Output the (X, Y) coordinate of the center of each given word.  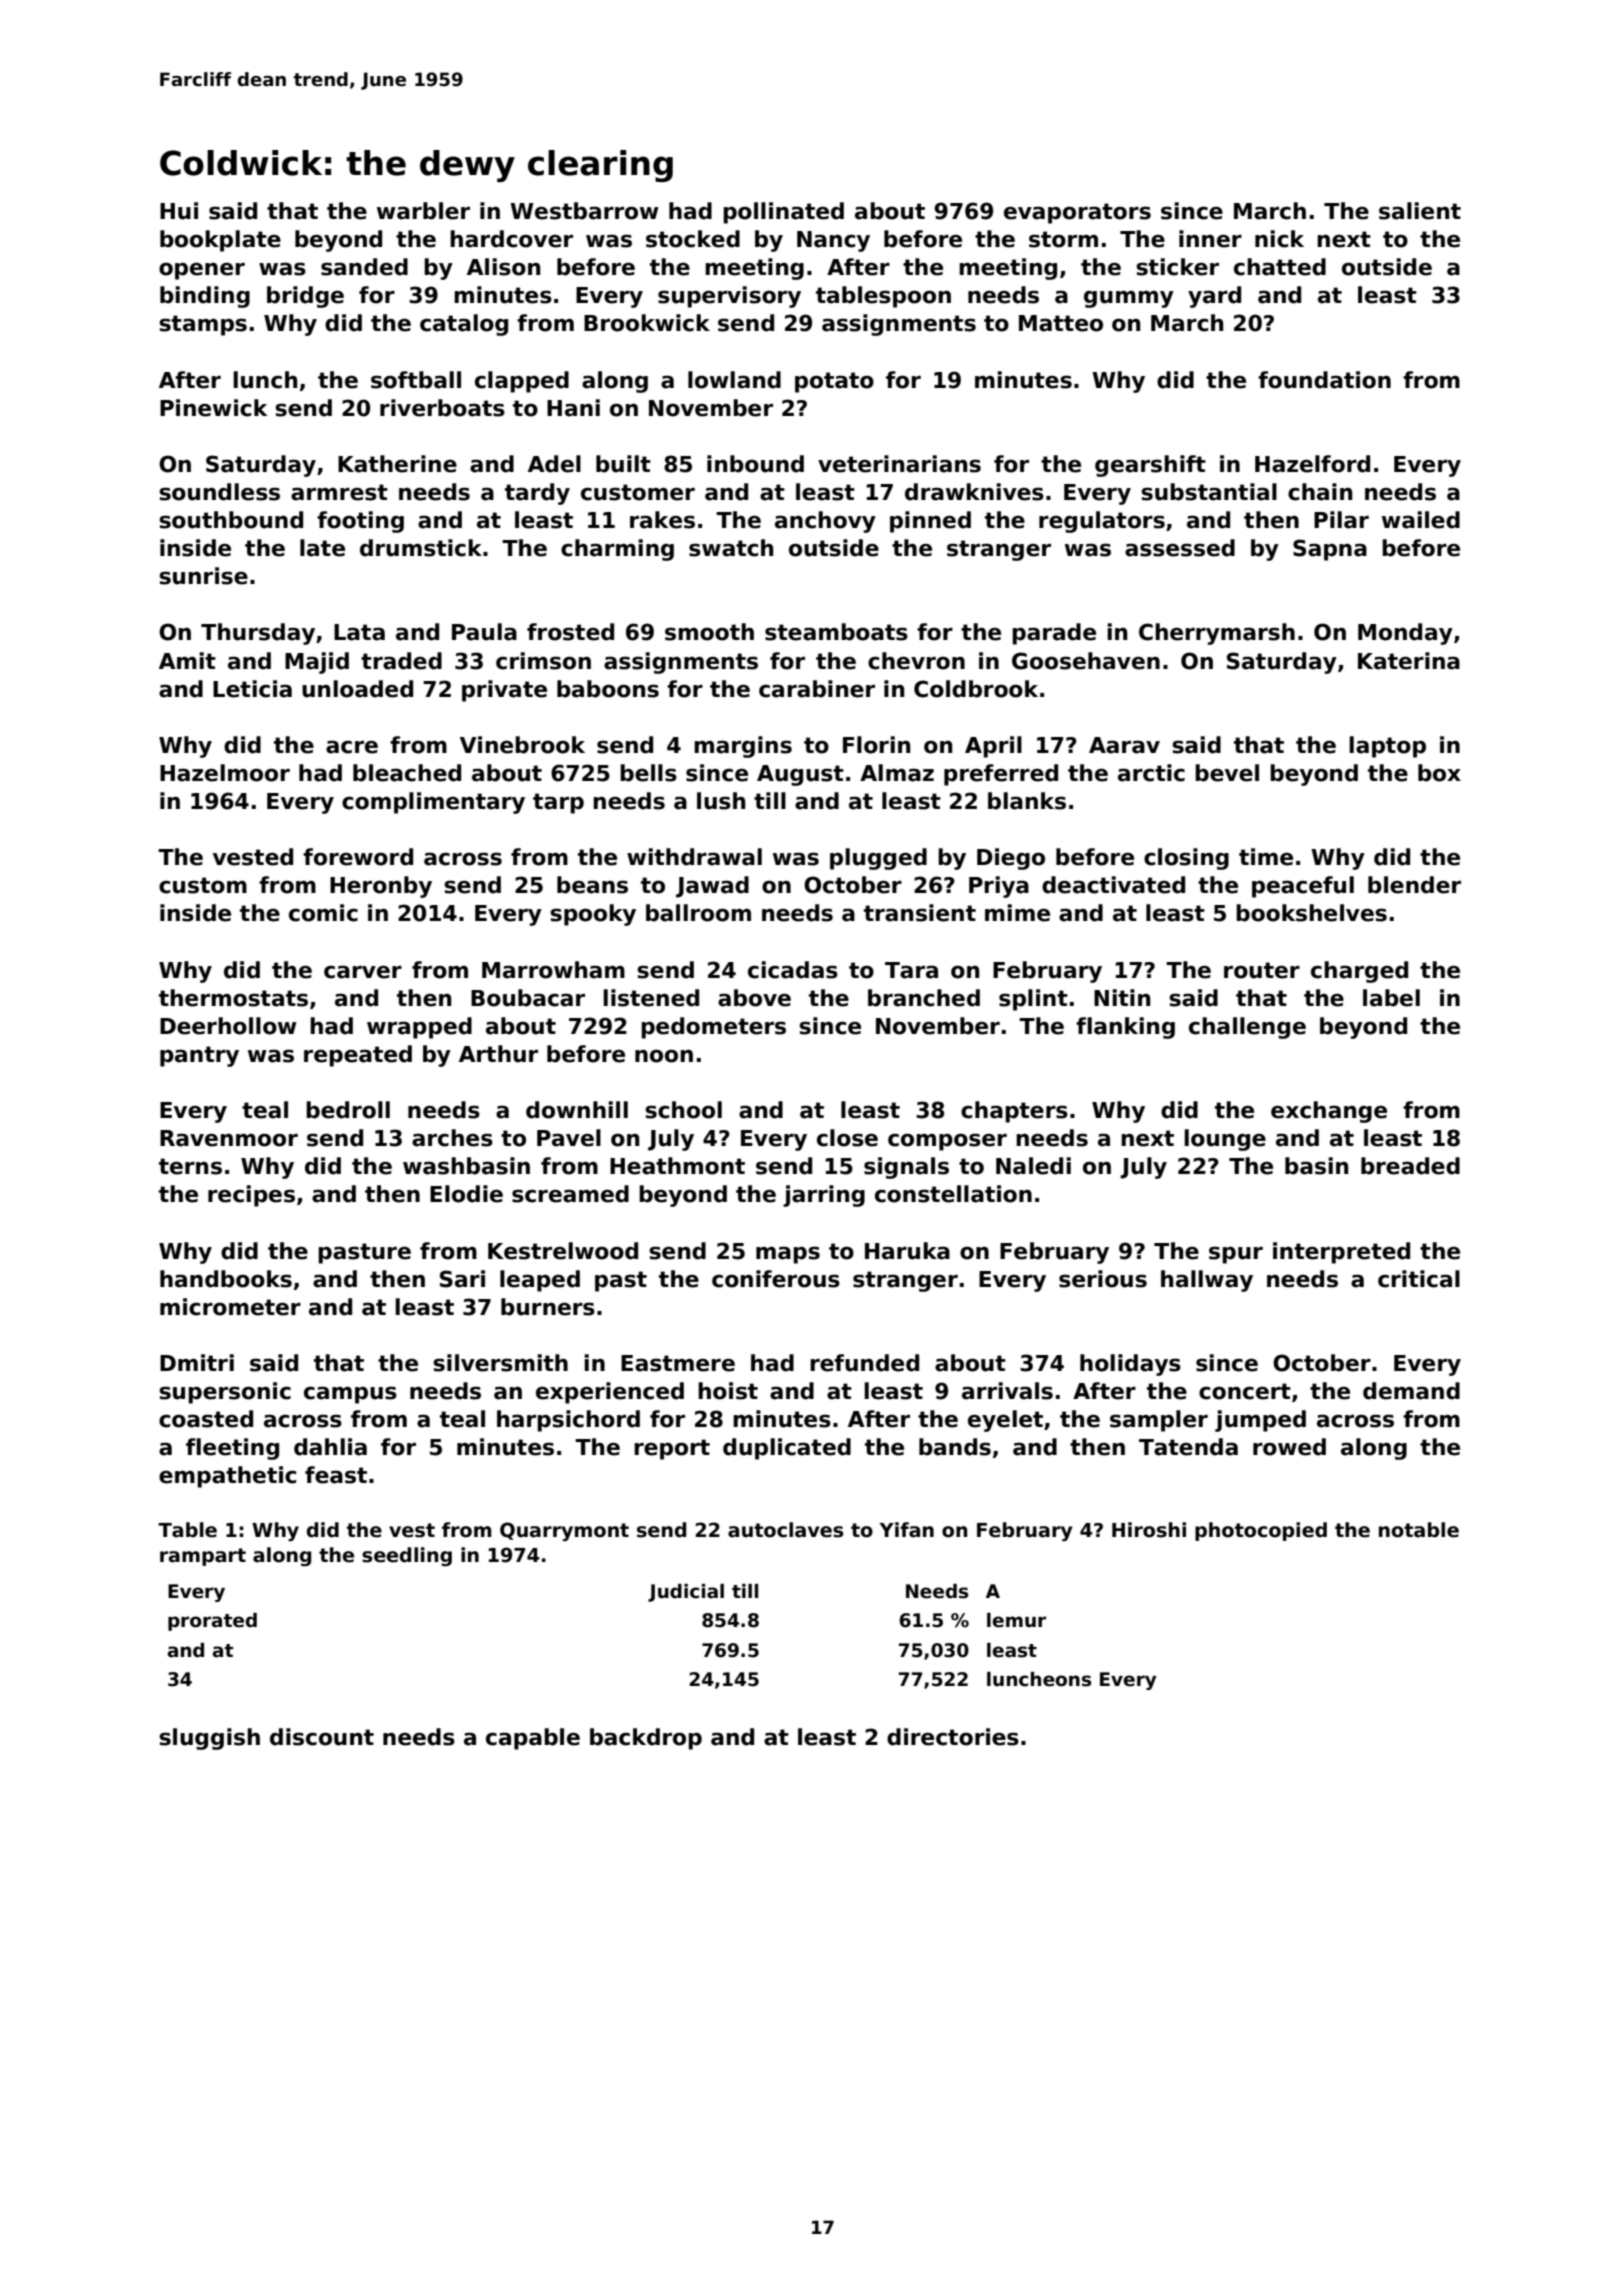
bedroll (348, 1110)
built (623, 464)
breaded (1410, 1166)
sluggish (209, 1739)
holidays (1130, 1365)
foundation (1324, 380)
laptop (1387, 747)
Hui (179, 211)
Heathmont (677, 1166)
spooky (593, 915)
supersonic (225, 1393)
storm (1063, 239)
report (672, 1449)
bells (648, 773)
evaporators (1077, 213)
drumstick (421, 548)
